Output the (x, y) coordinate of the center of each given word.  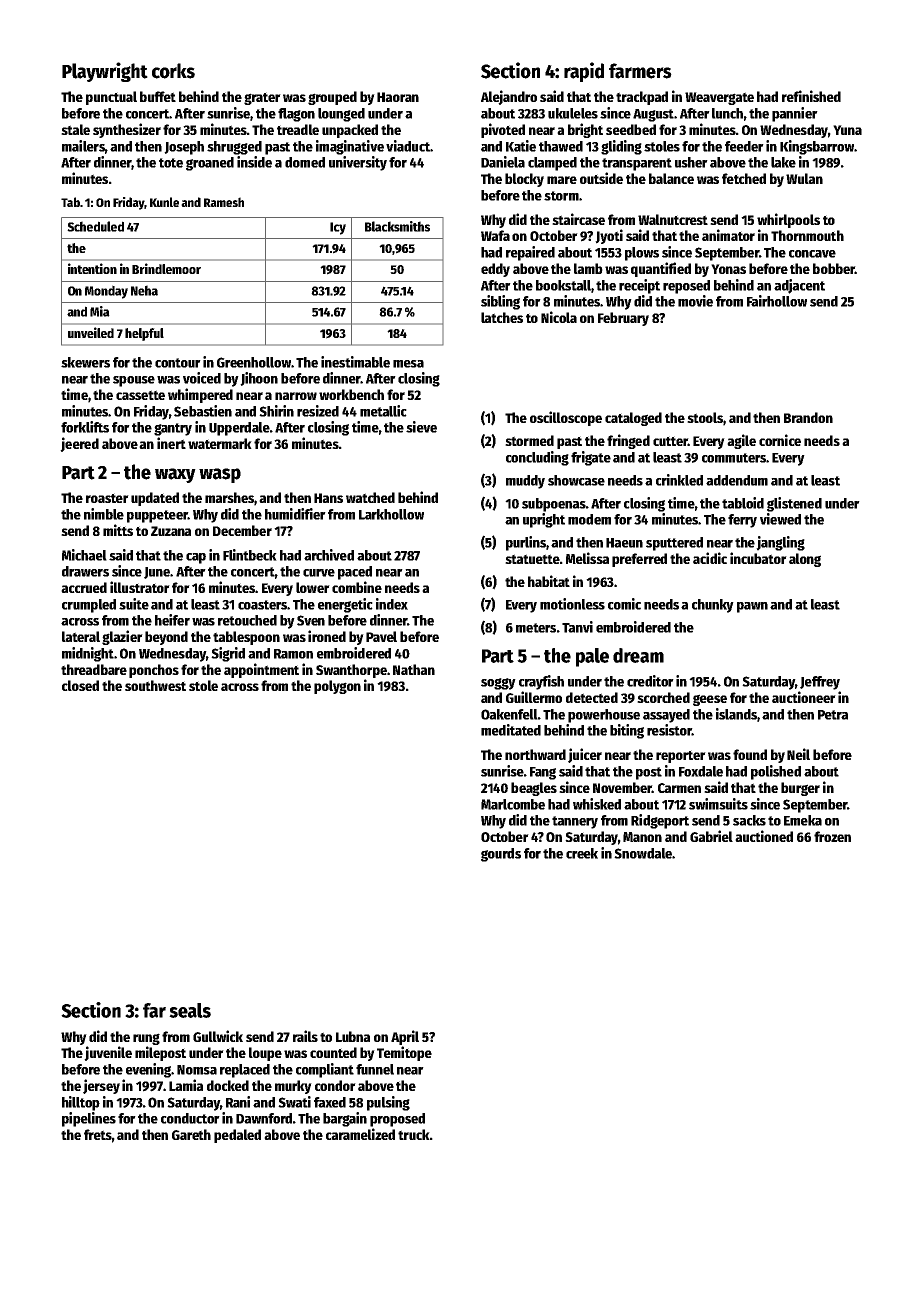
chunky (713, 606)
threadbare (94, 669)
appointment (261, 670)
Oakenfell (509, 714)
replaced (245, 1071)
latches (502, 317)
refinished (811, 96)
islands (736, 714)
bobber (834, 268)
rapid (584, 72)
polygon (337, 687)
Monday (106, 292)
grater (262, 98)
